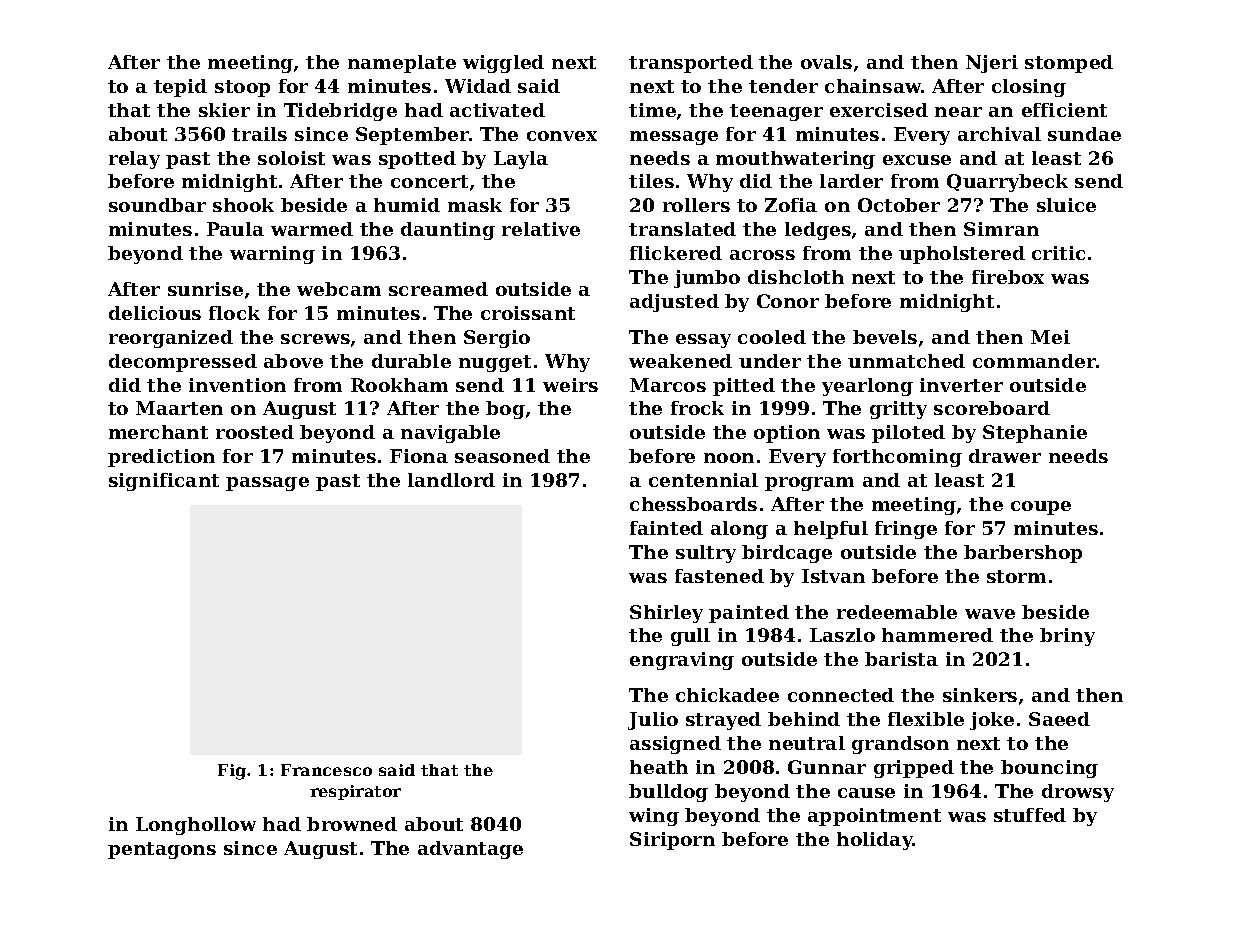 This image has height=952, width=1233. What do you see at coordinates (654, 817) in the image?
I see `wing` at bounding box center [654, 817].
